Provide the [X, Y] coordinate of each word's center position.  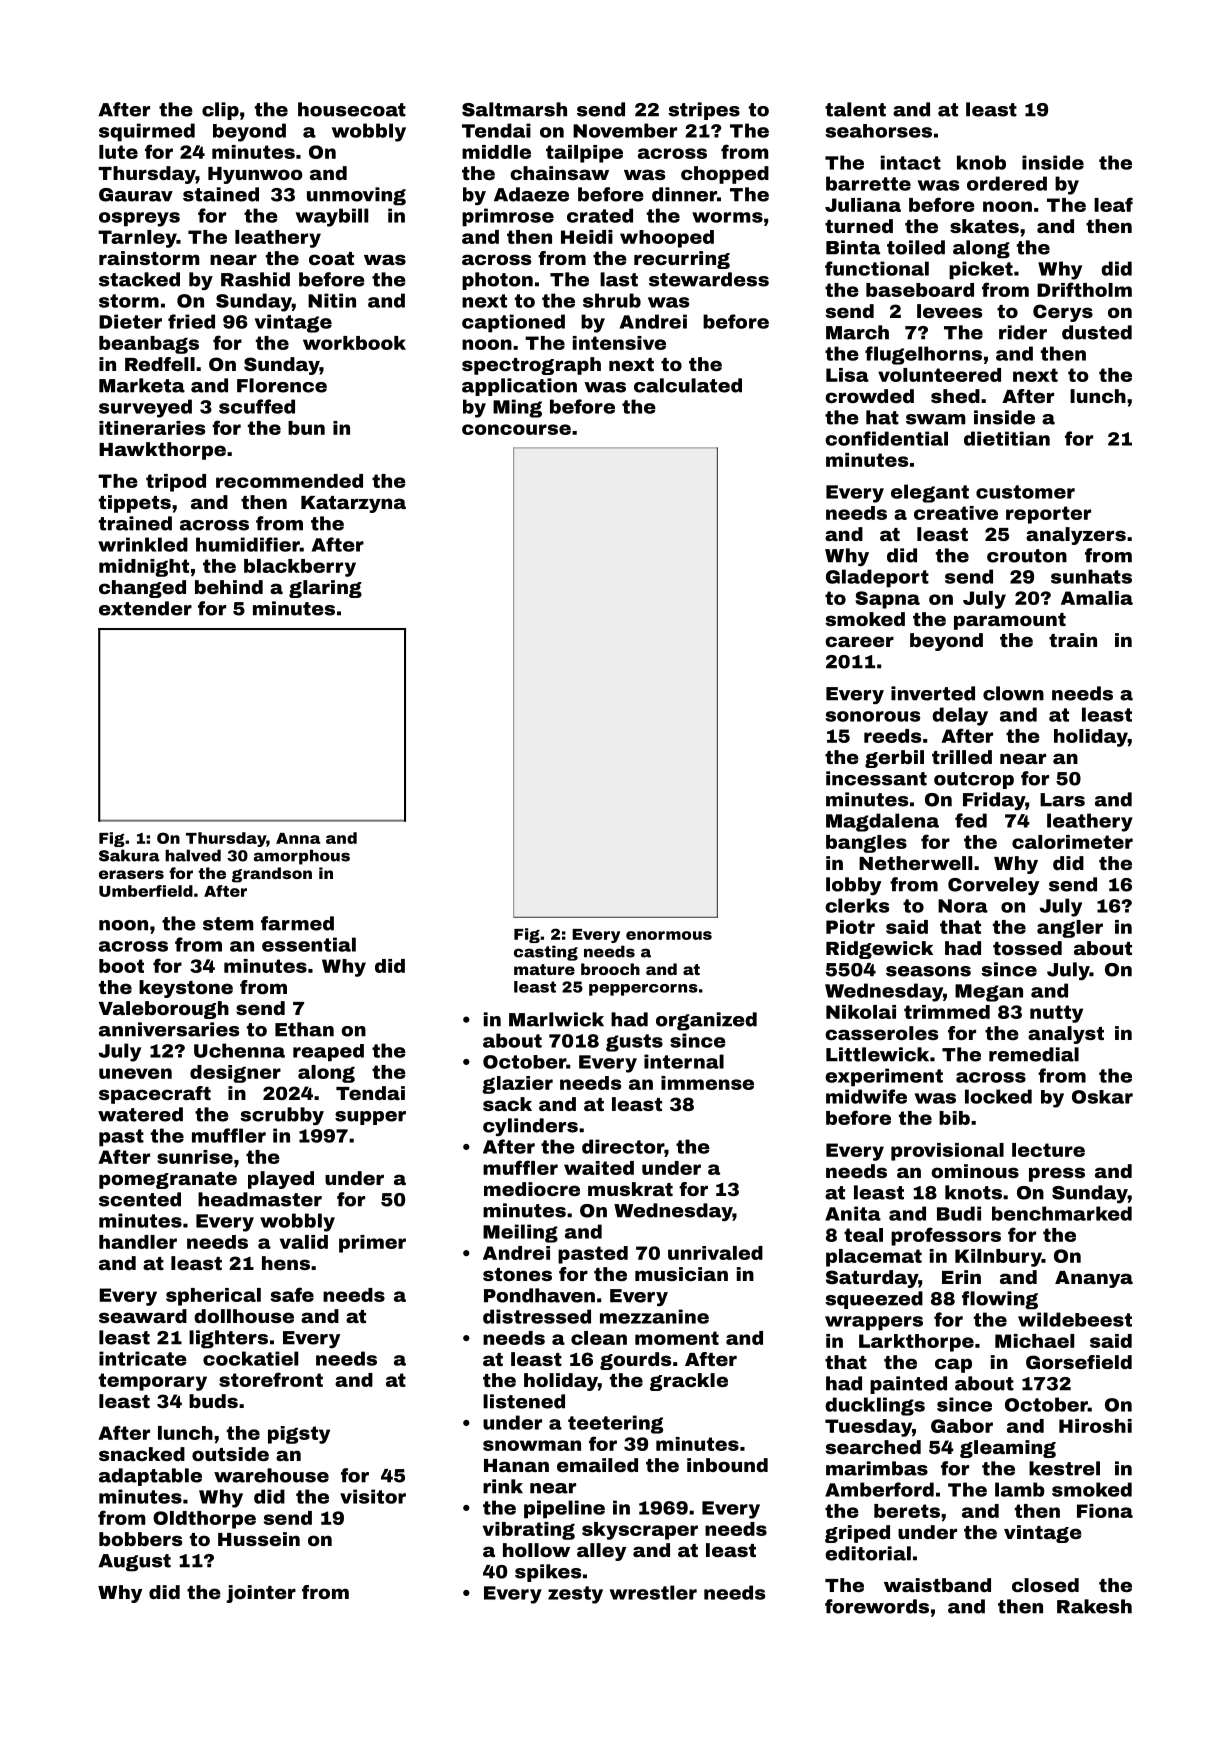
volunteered [939, 375]
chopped [725, 175]
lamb [1020, 1489]
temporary [153, 1382]
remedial [1034, 1054]
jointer [261, 1594]
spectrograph [531, 366]
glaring [325, 589]
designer [235, 1074]
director [623, 1146]
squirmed [147, 132]
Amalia [1097, 598]
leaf [1113, 204]
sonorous [873, 716]
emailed [597, 1465]
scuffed [257, 406]
